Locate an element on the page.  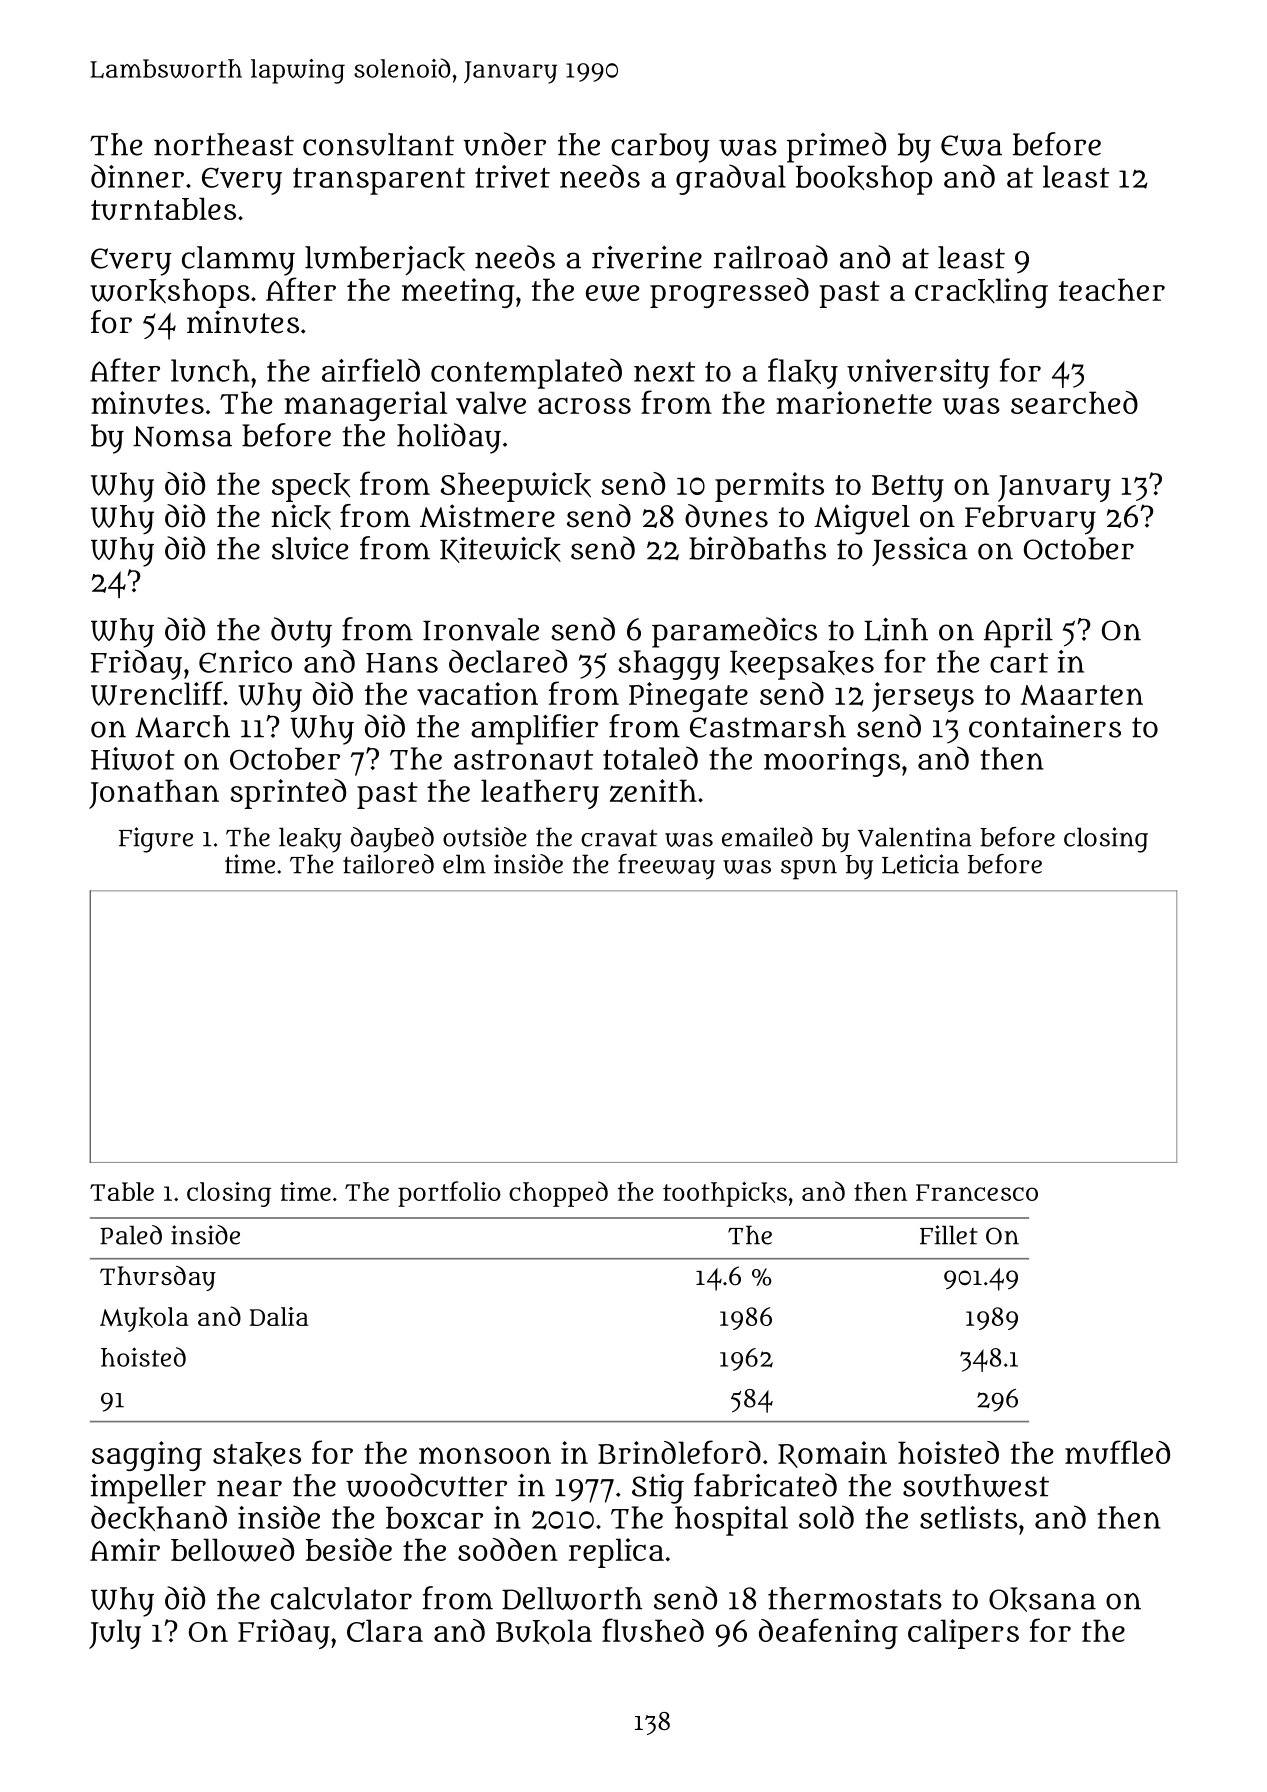
crackling is located at coordinates (981, 293).
